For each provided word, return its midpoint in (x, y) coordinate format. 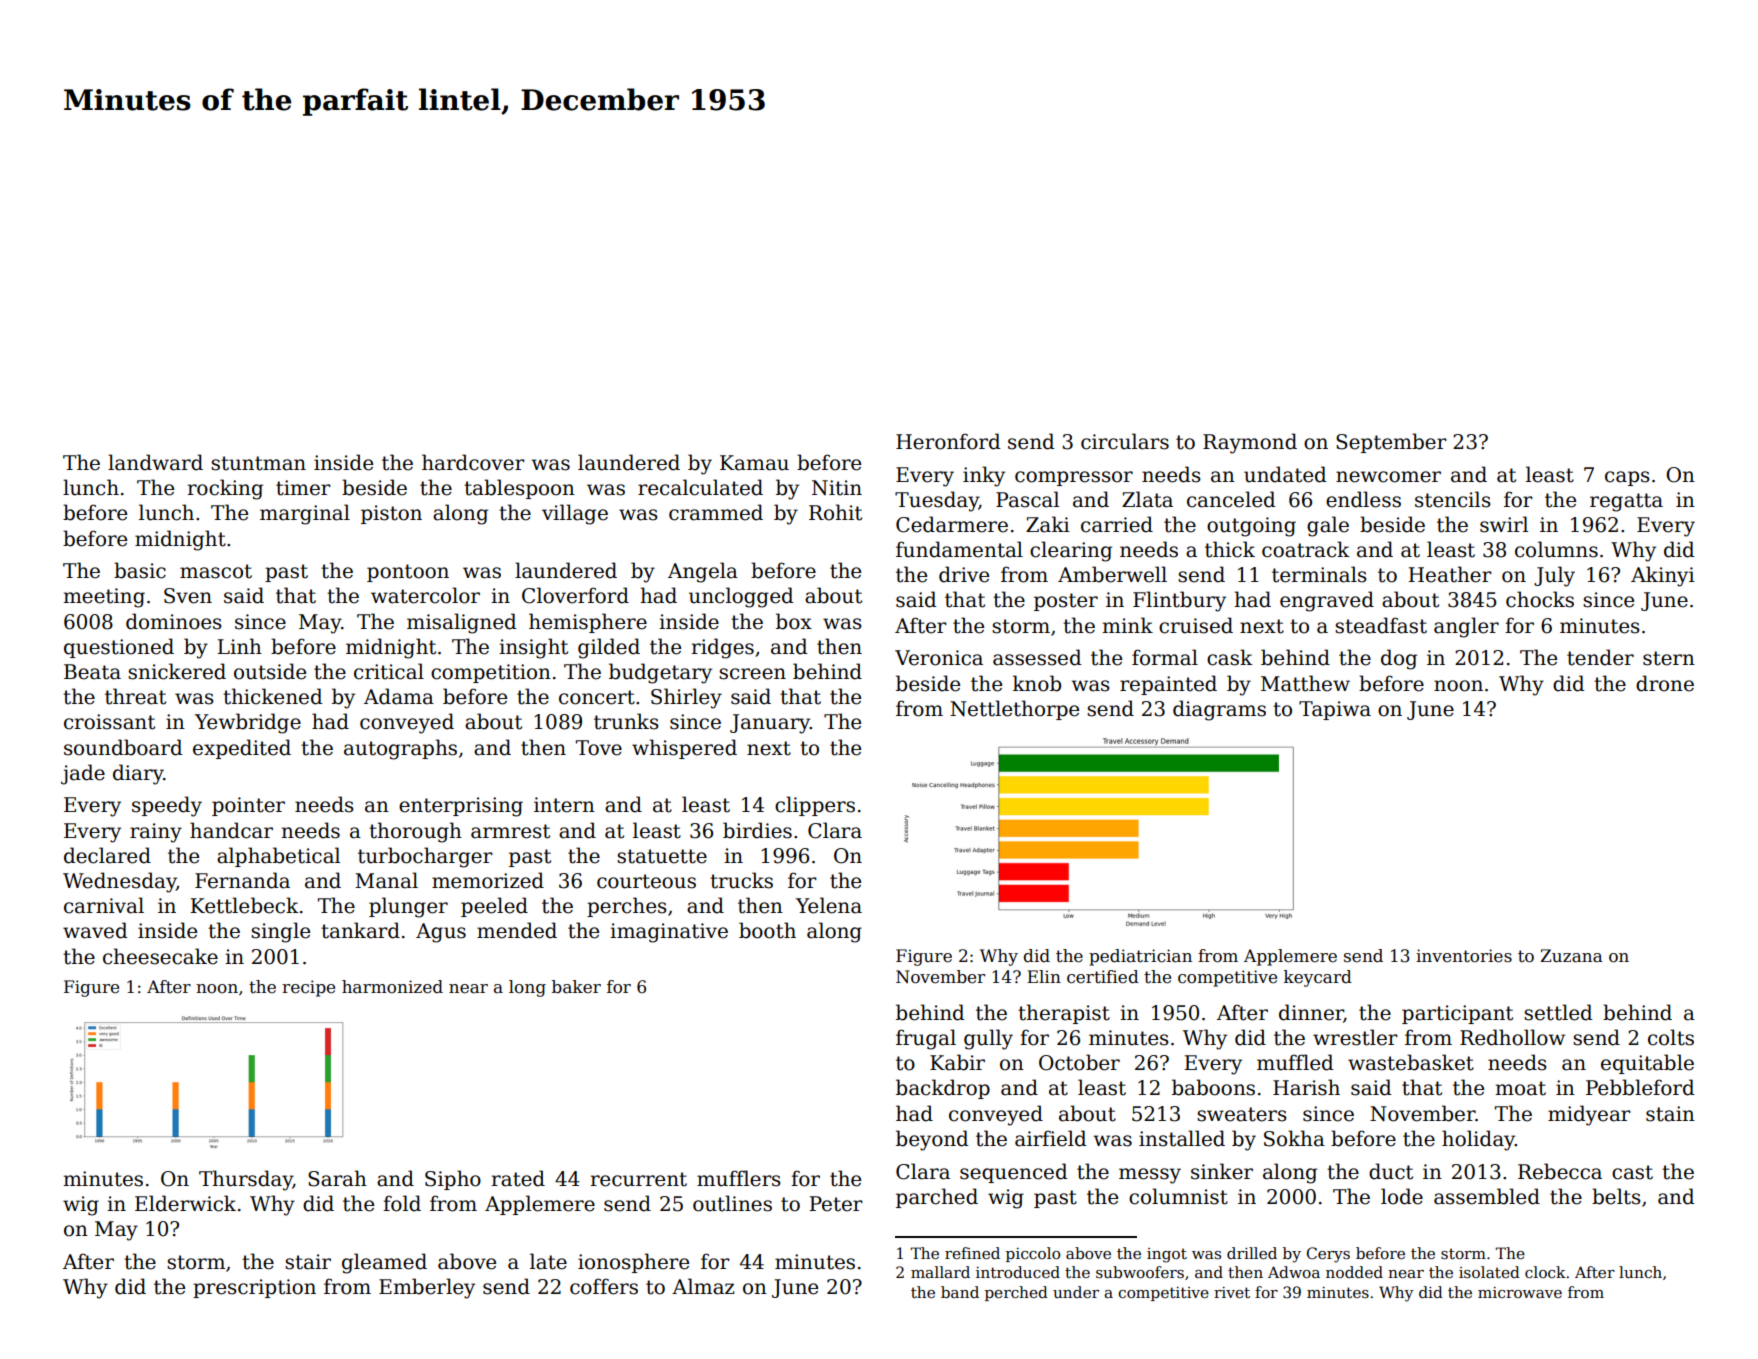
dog (1399, 659)
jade (83, 774)
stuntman (258, 463)
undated (1285, 474)
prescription (254, 1288)
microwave (1520, 1292)
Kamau (754, 463)
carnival (104, 905)
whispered (684, 749)
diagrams (1219, 710)
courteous (646, 881)
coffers (604, 1286)
